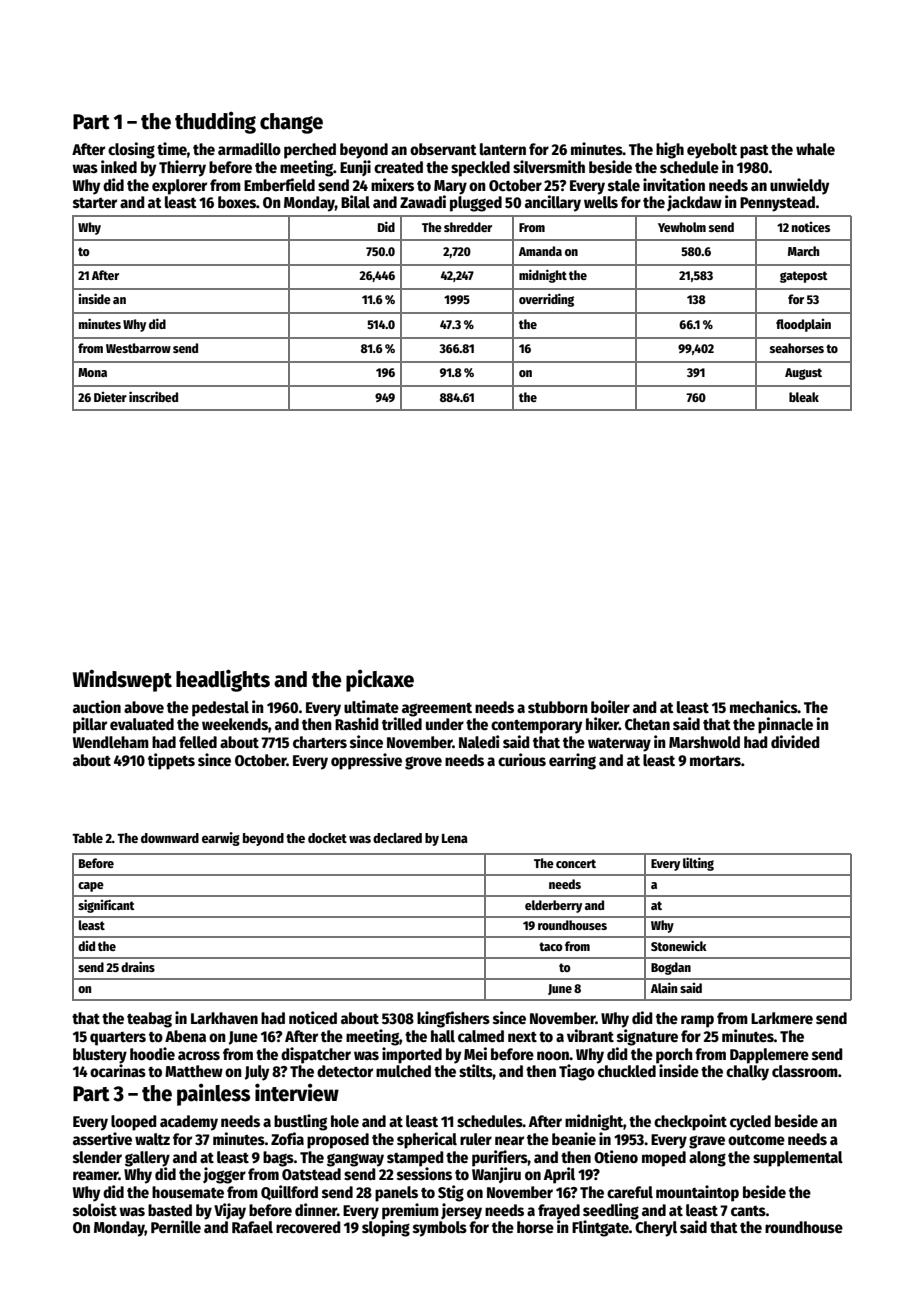 The height and width of the screenshot is (1308, 924). I want to click on downward, so click(170, 838).
